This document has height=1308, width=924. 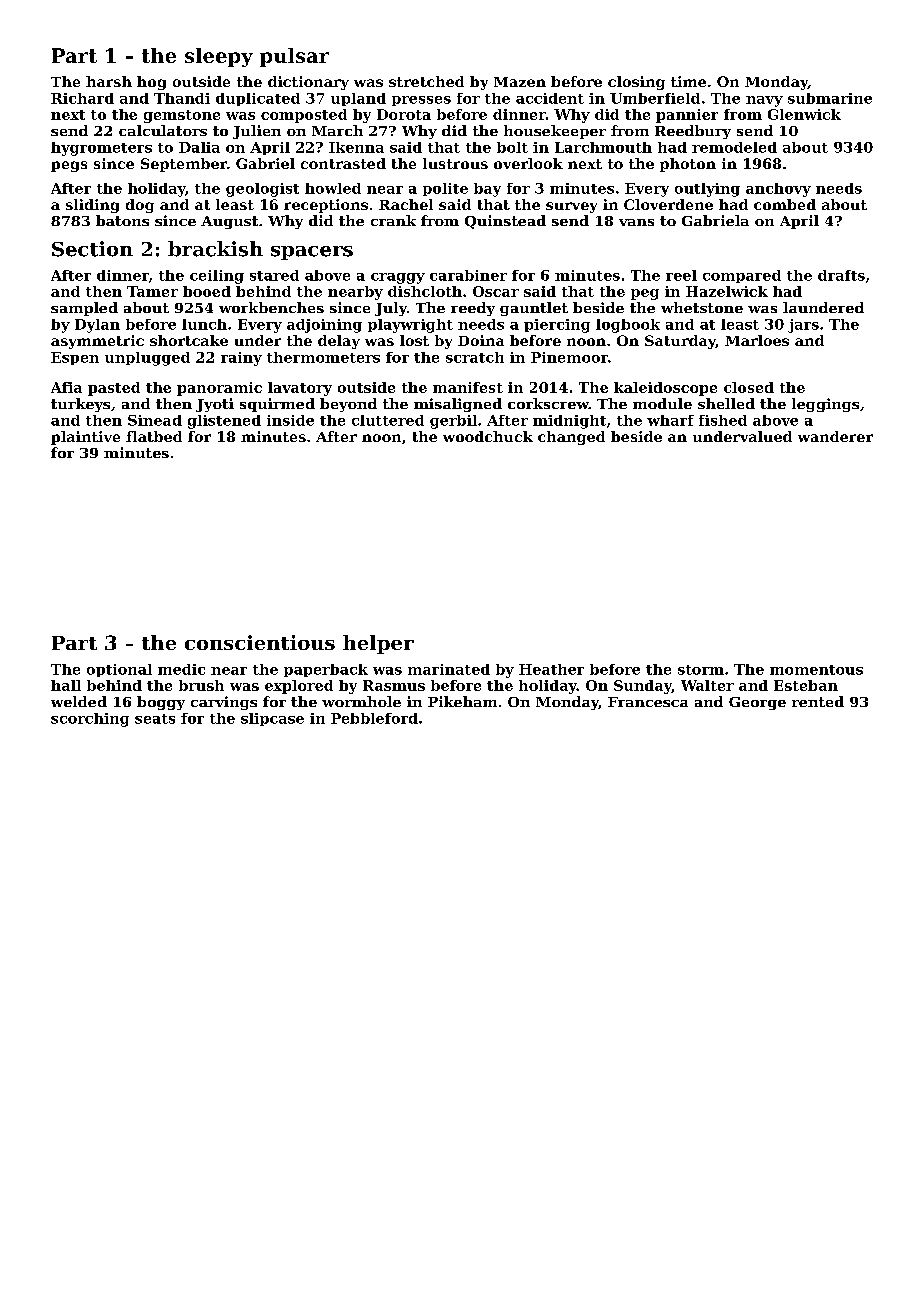 I want to click on time, so click(x=688, y=81).
